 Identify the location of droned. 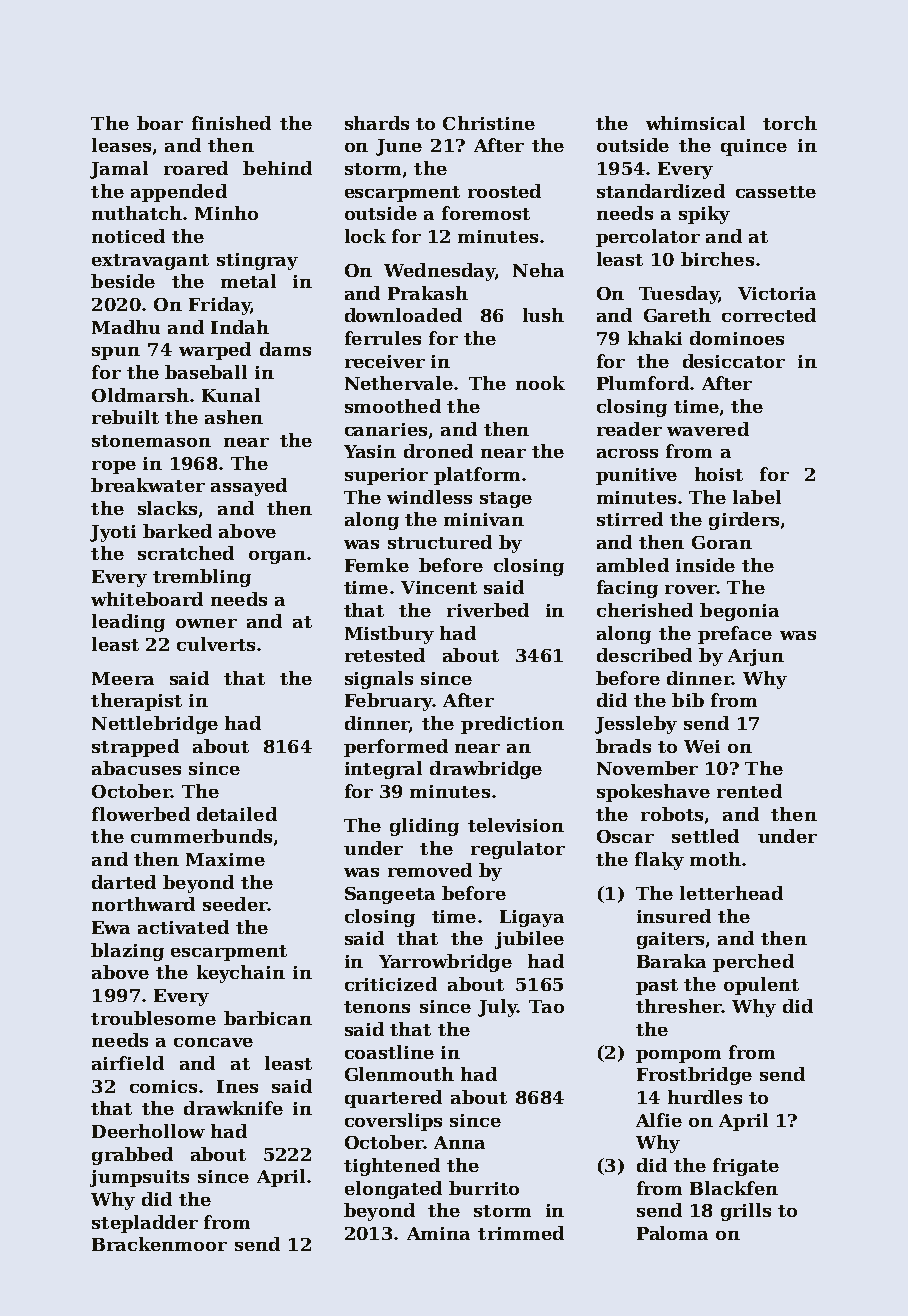
(438, 451).
